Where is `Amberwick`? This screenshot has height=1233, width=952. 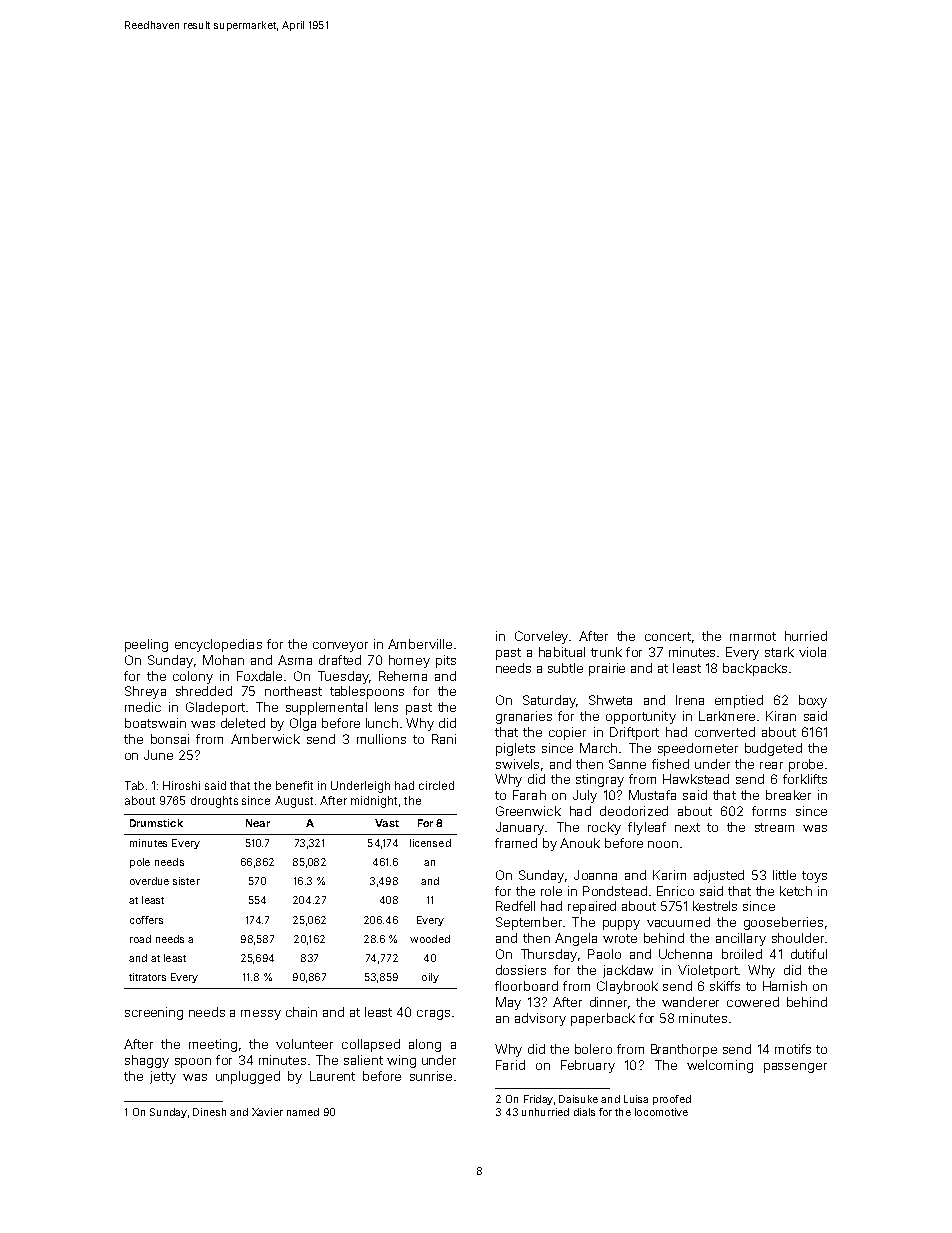
Amberwick is located at coordinates (265, 739).
